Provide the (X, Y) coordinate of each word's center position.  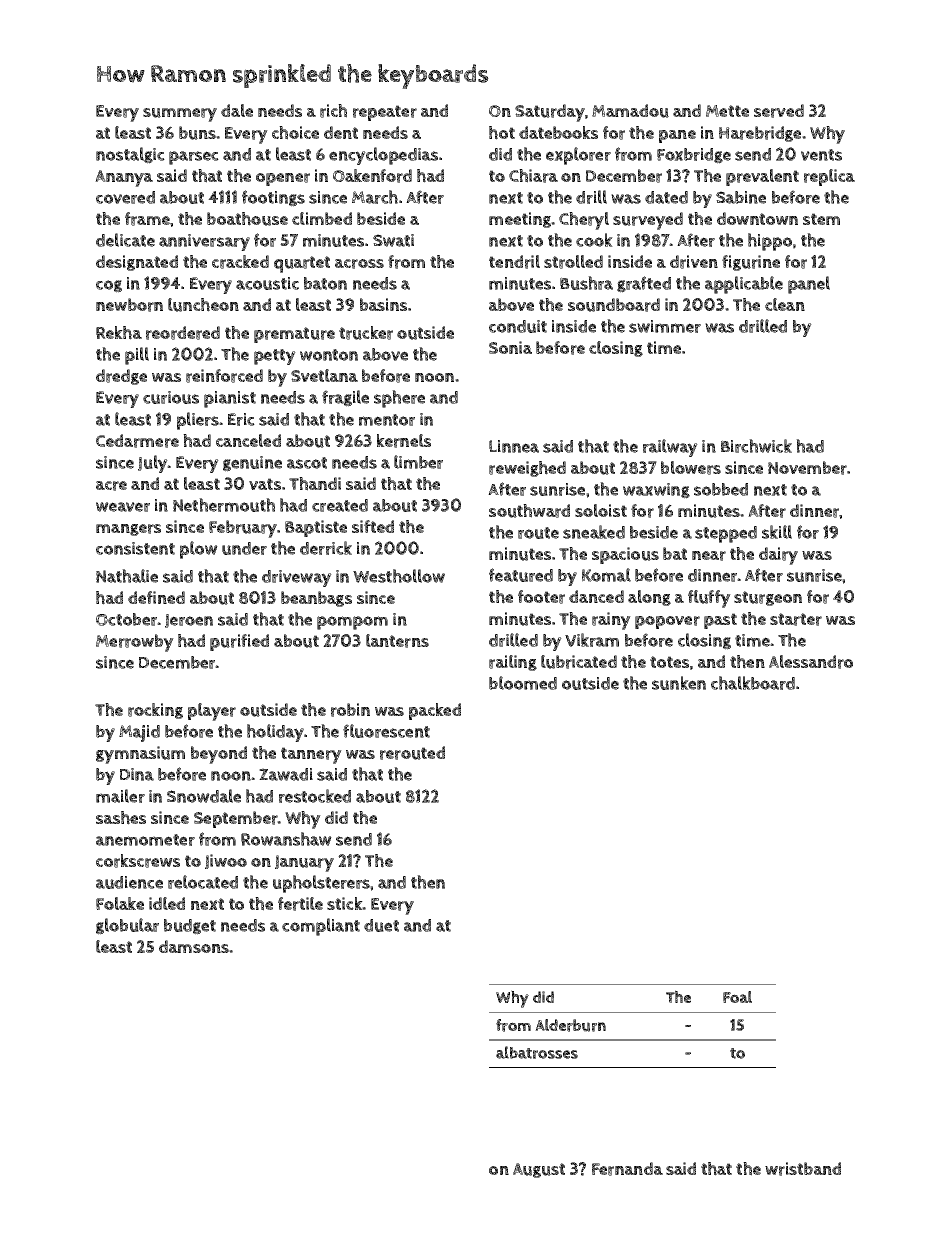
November (807, 468)
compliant (321, 927)
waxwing (656, 491)
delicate (125, 240)
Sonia (510, 347)
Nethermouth (224, 505)
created (340, 505)
